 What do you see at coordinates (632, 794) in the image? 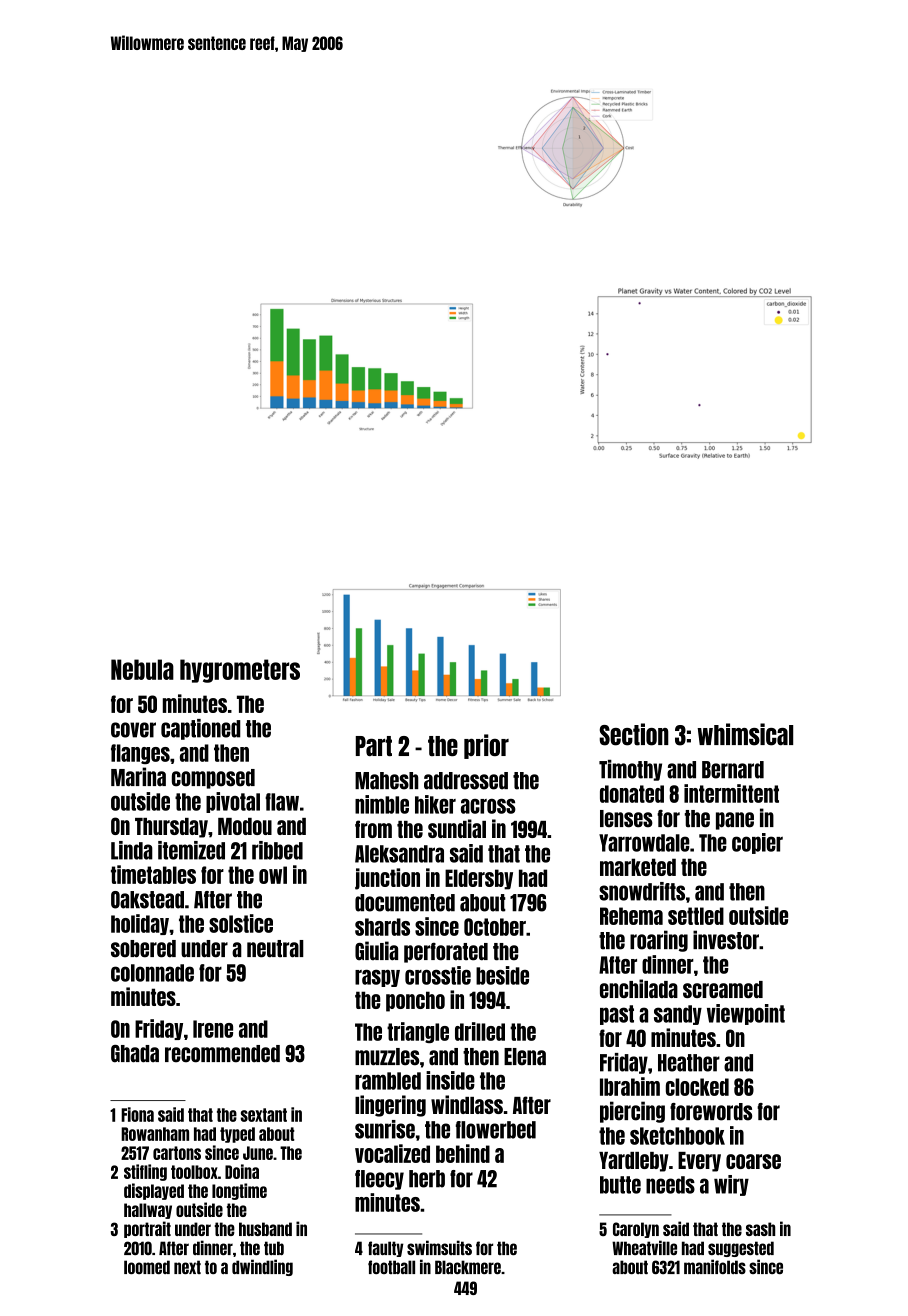
I see `donated` at bounding box center [632, 794].
